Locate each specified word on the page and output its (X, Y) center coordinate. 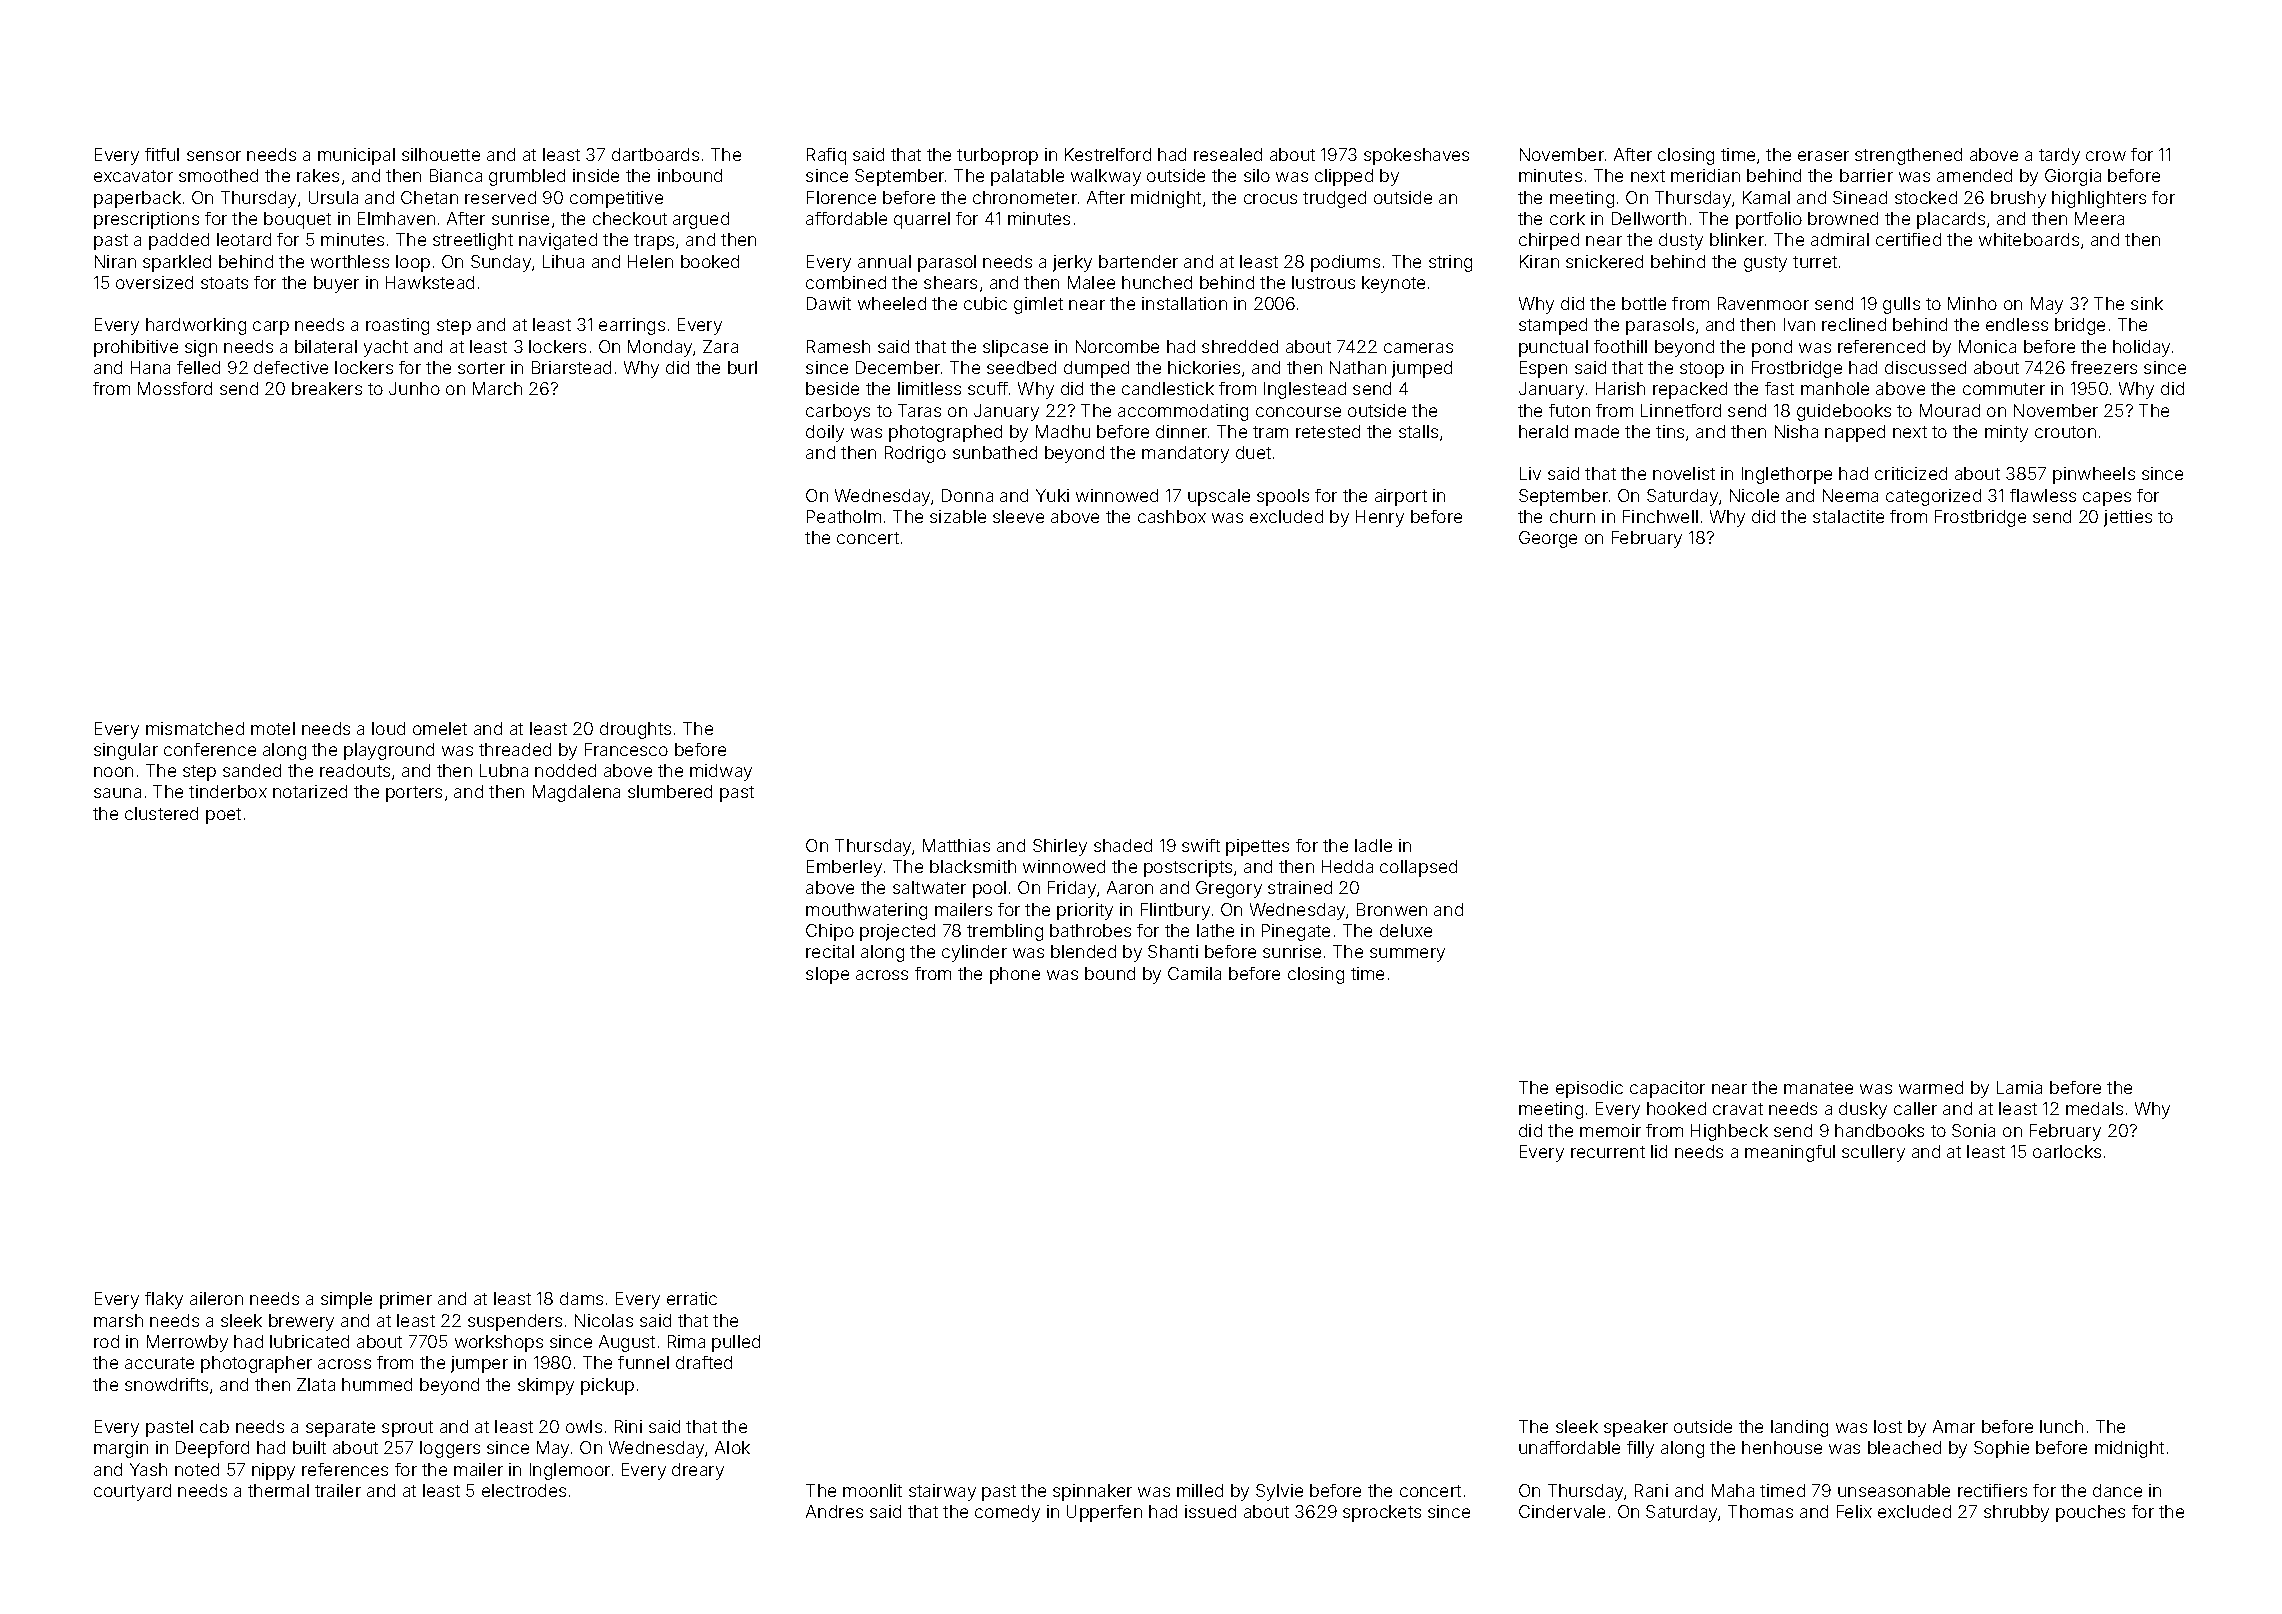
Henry (1380, 518)
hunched (1157, 282)
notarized (310, 791)
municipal (356, 156)
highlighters (2099, 199)
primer (406, 1300)
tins (1670, 431)
